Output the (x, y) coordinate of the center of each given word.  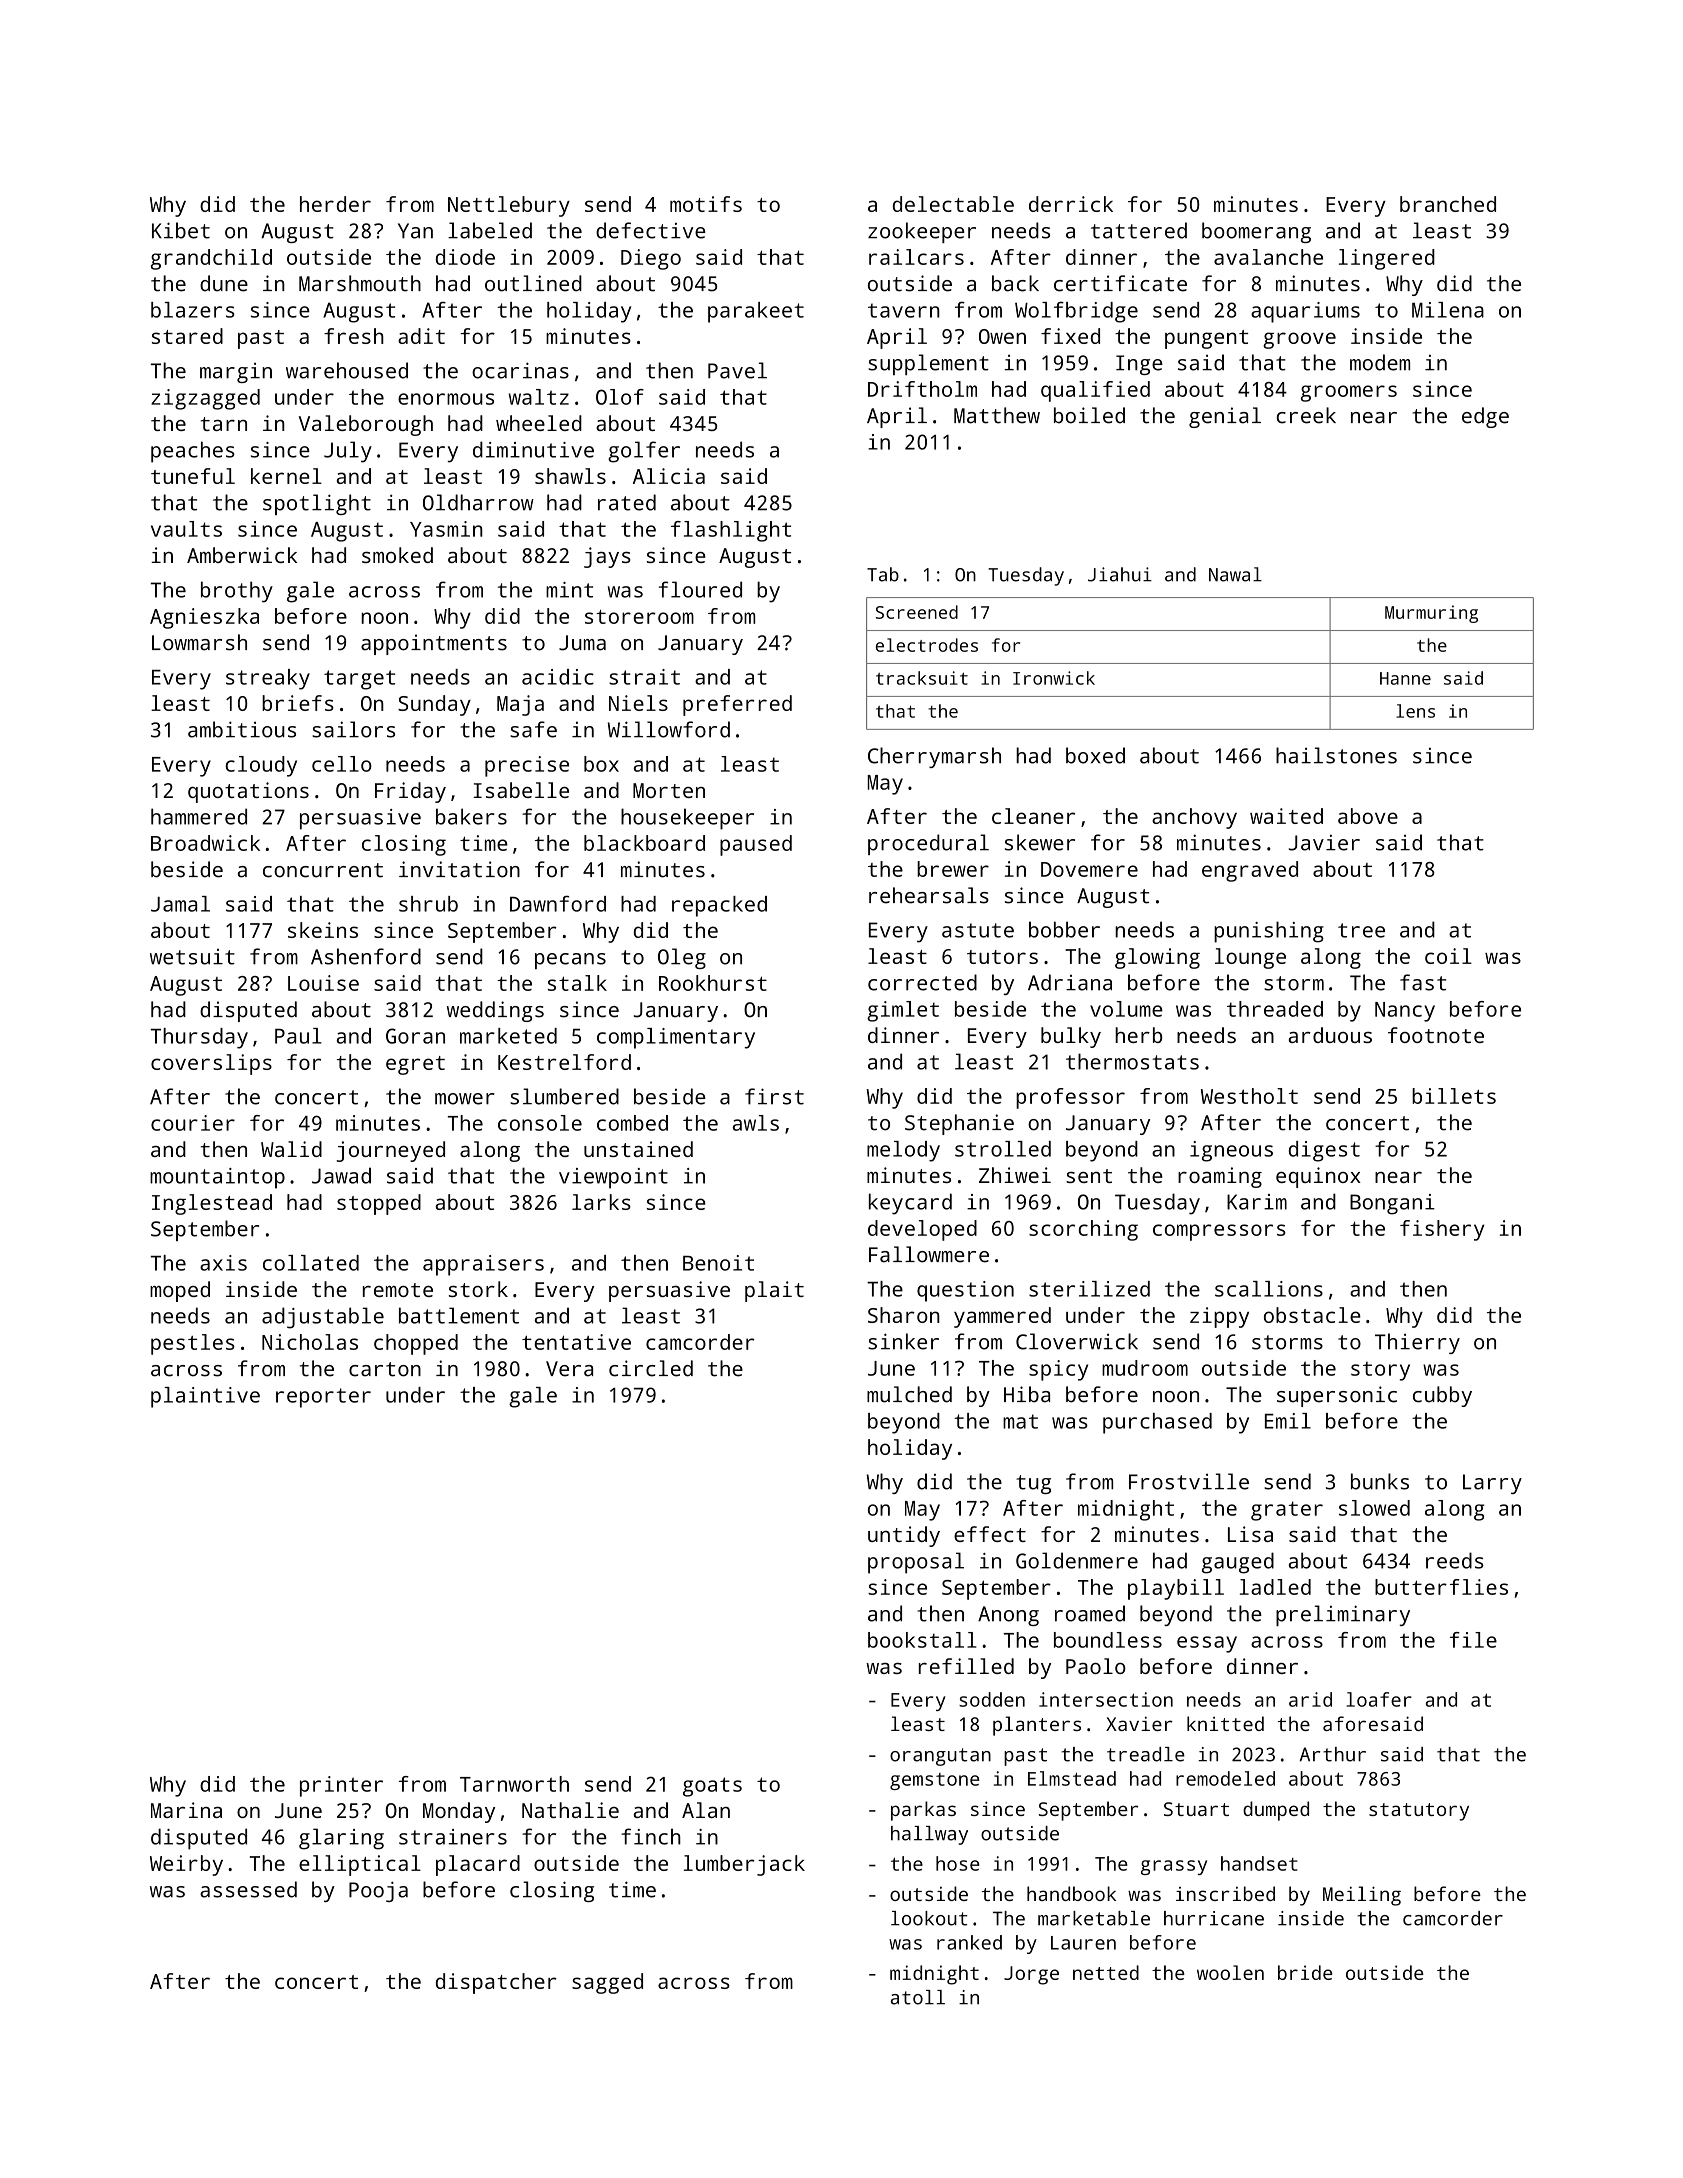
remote (398, 1290)
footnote (1436, 1035)
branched (1448, 204)
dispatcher (496, 1983)
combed (632, 1123)
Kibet (181, 230)
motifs (706, 204)
